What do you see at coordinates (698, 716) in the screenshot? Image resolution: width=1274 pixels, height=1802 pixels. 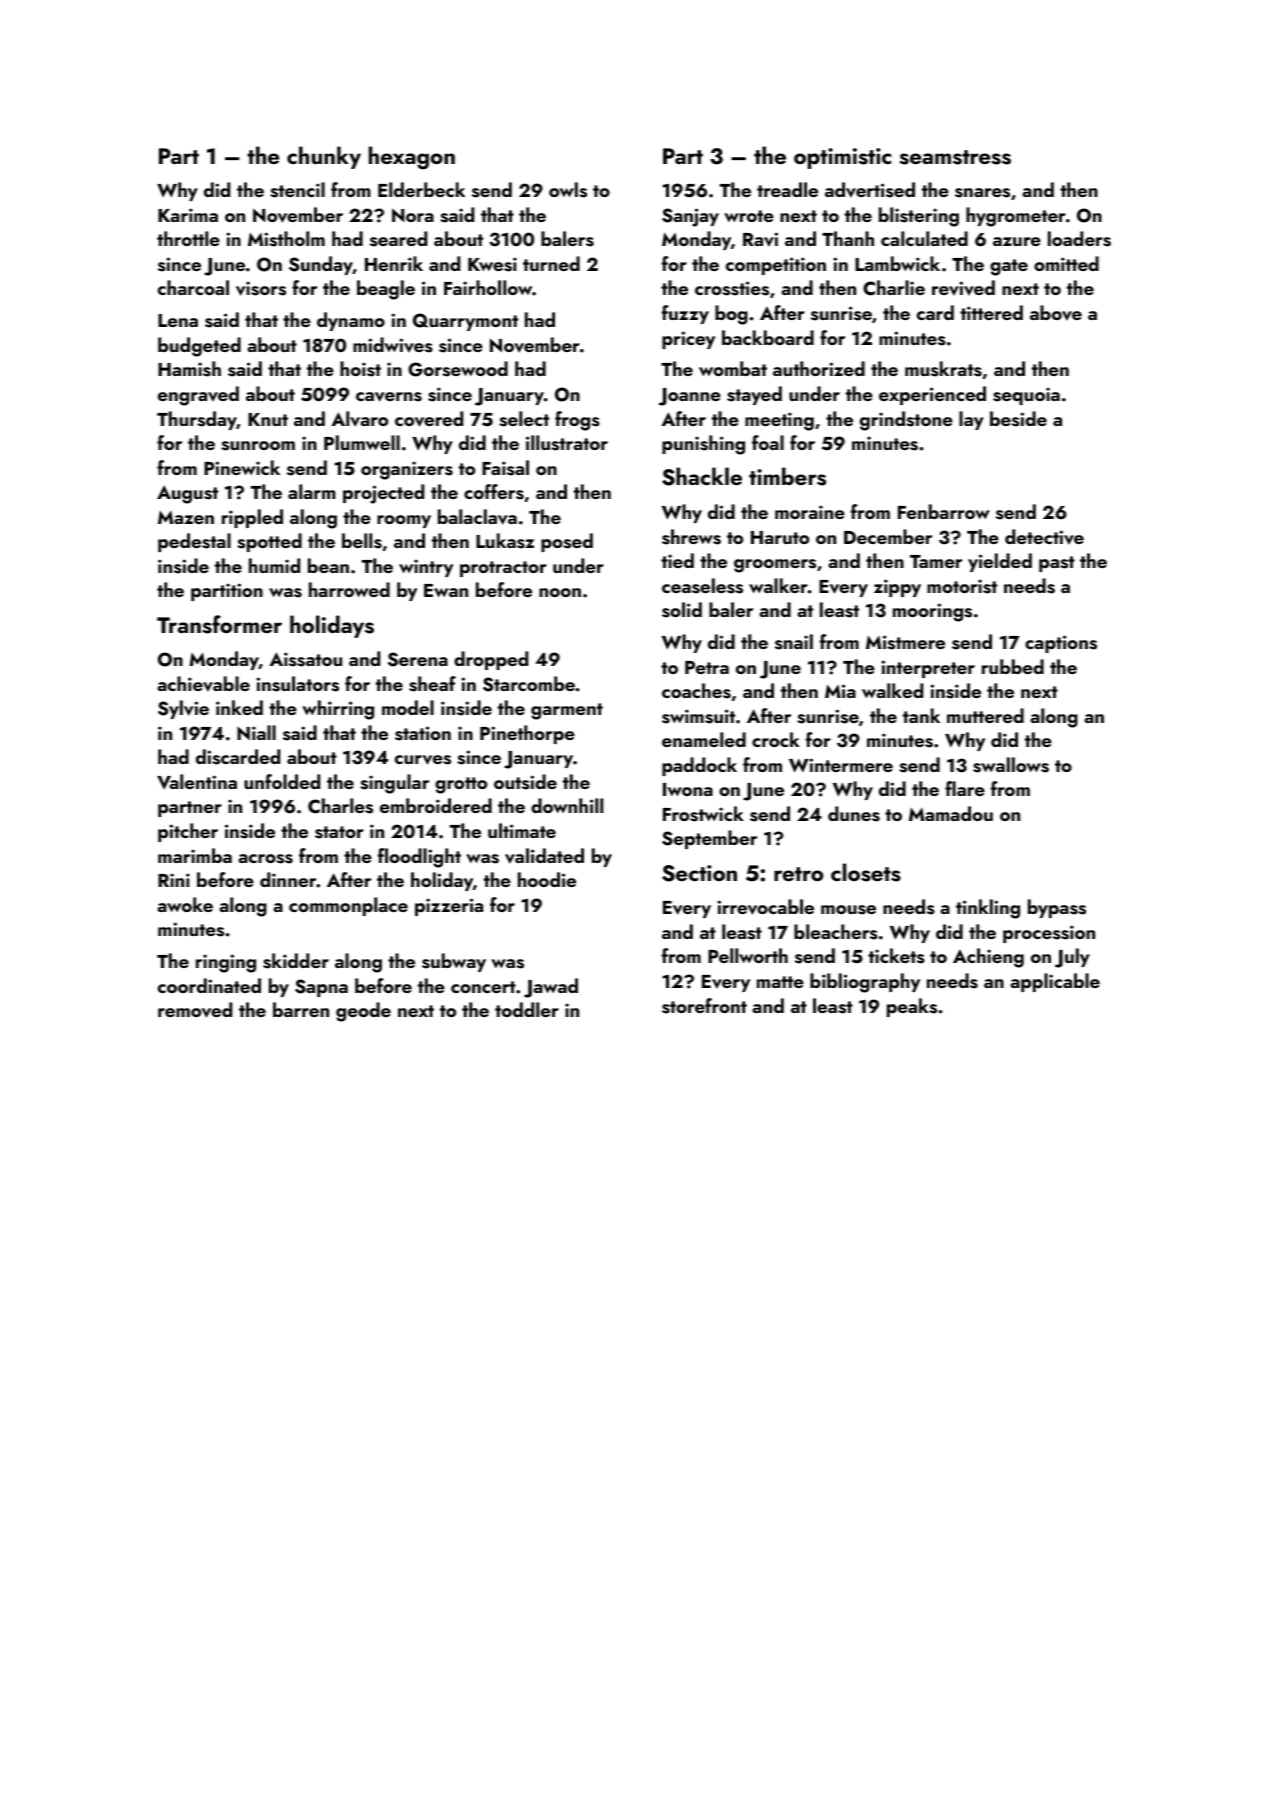 I see `swimsuit` at bounding box center [698, 716].
